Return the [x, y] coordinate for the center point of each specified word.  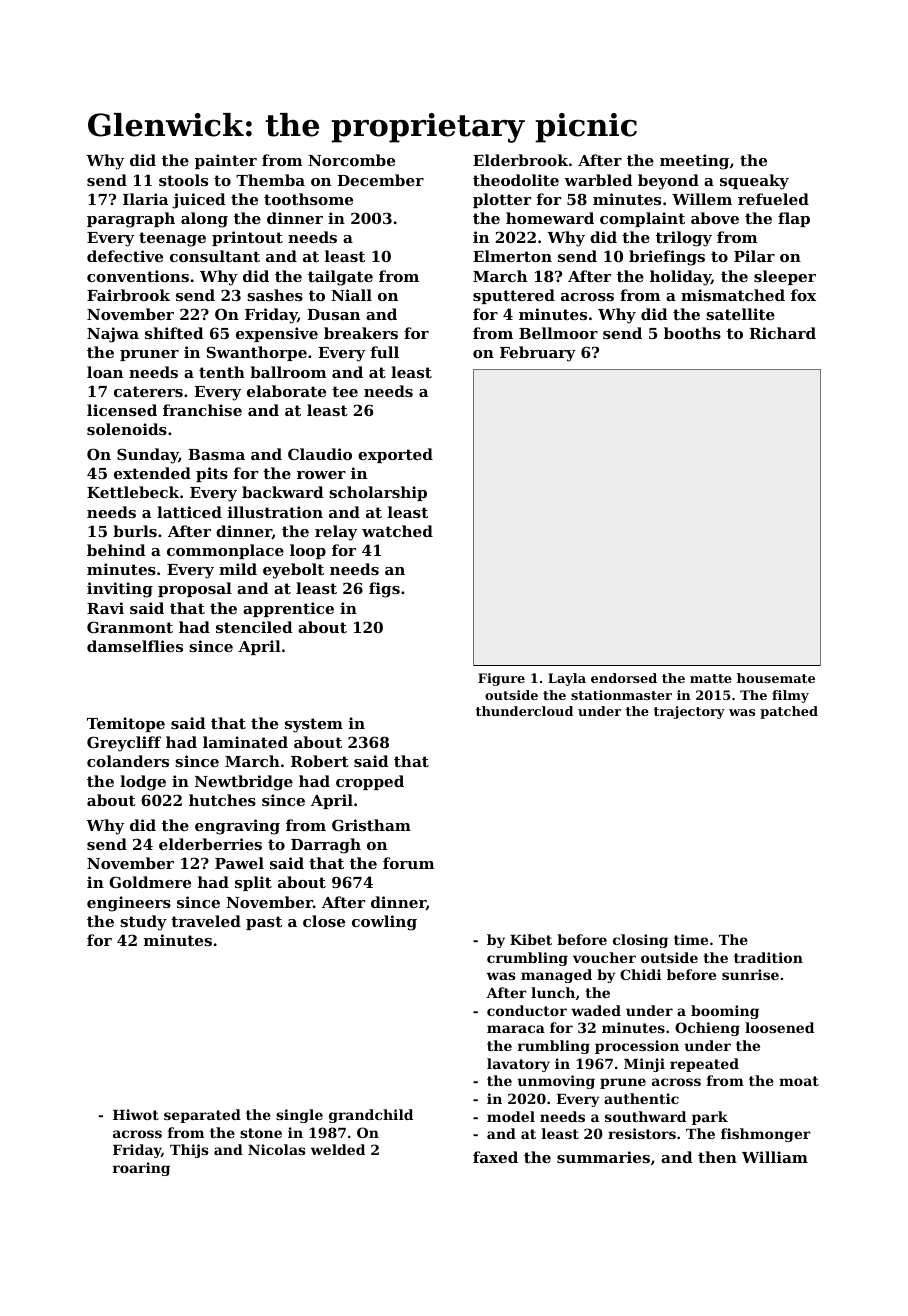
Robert [320, 761]
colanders [128, 761]
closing [640, 941]
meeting [694, 162]
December [380, 180]
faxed [495, 1157]
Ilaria [145, 199]
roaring [141, 1169]
